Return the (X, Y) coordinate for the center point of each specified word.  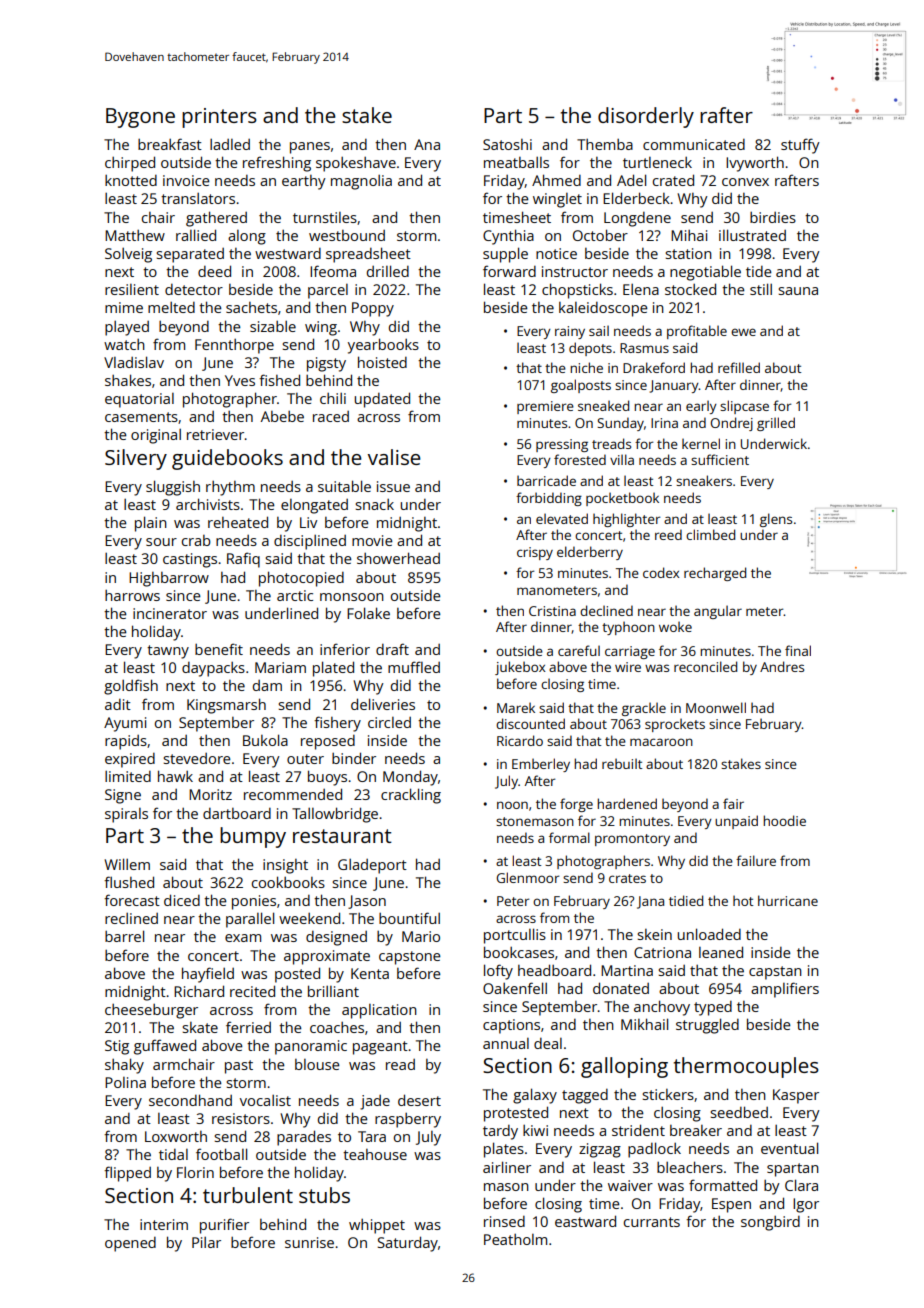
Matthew (135, 235)
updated (382, 400)
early (701, 407)
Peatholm (515, 1239)
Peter (513, 901)
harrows (132, 595)
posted (297, 975)
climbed (710, 534)
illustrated (752, 235)
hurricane (788, 900)
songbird (770, 1223)
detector (194, 289)
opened (130, 1244)
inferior (345, 649)
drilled (388, 271)
